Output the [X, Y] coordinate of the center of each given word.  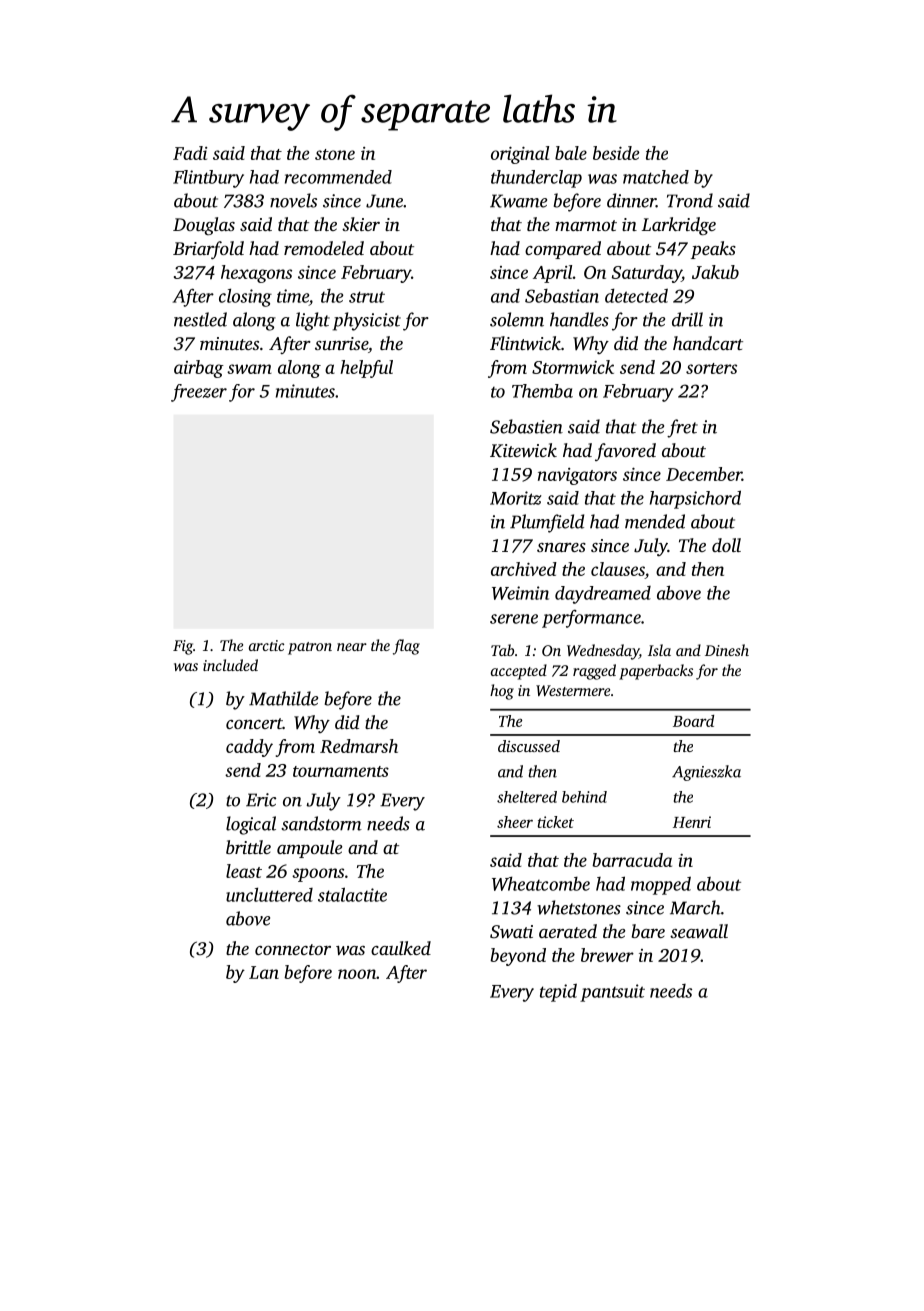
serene [514, 619]
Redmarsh [359, 746]
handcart [708, 343]
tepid [558, 992]
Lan [264, 972]
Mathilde [283, 698]
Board [693, 721]
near [352, 647]
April [553, 274]
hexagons [256, 274]
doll [726, 545]
